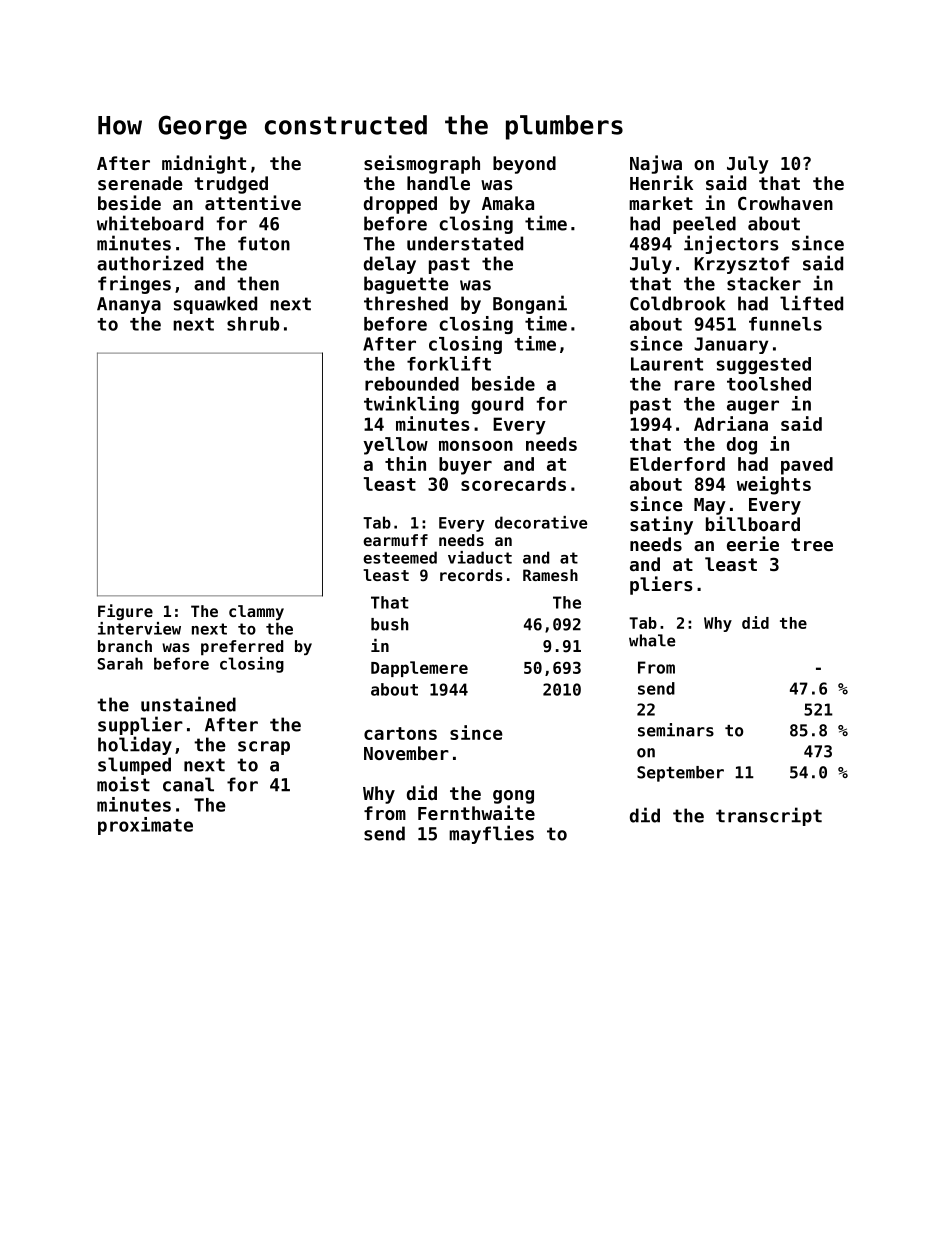  I want to click on earmuff, so click(395, 540).
